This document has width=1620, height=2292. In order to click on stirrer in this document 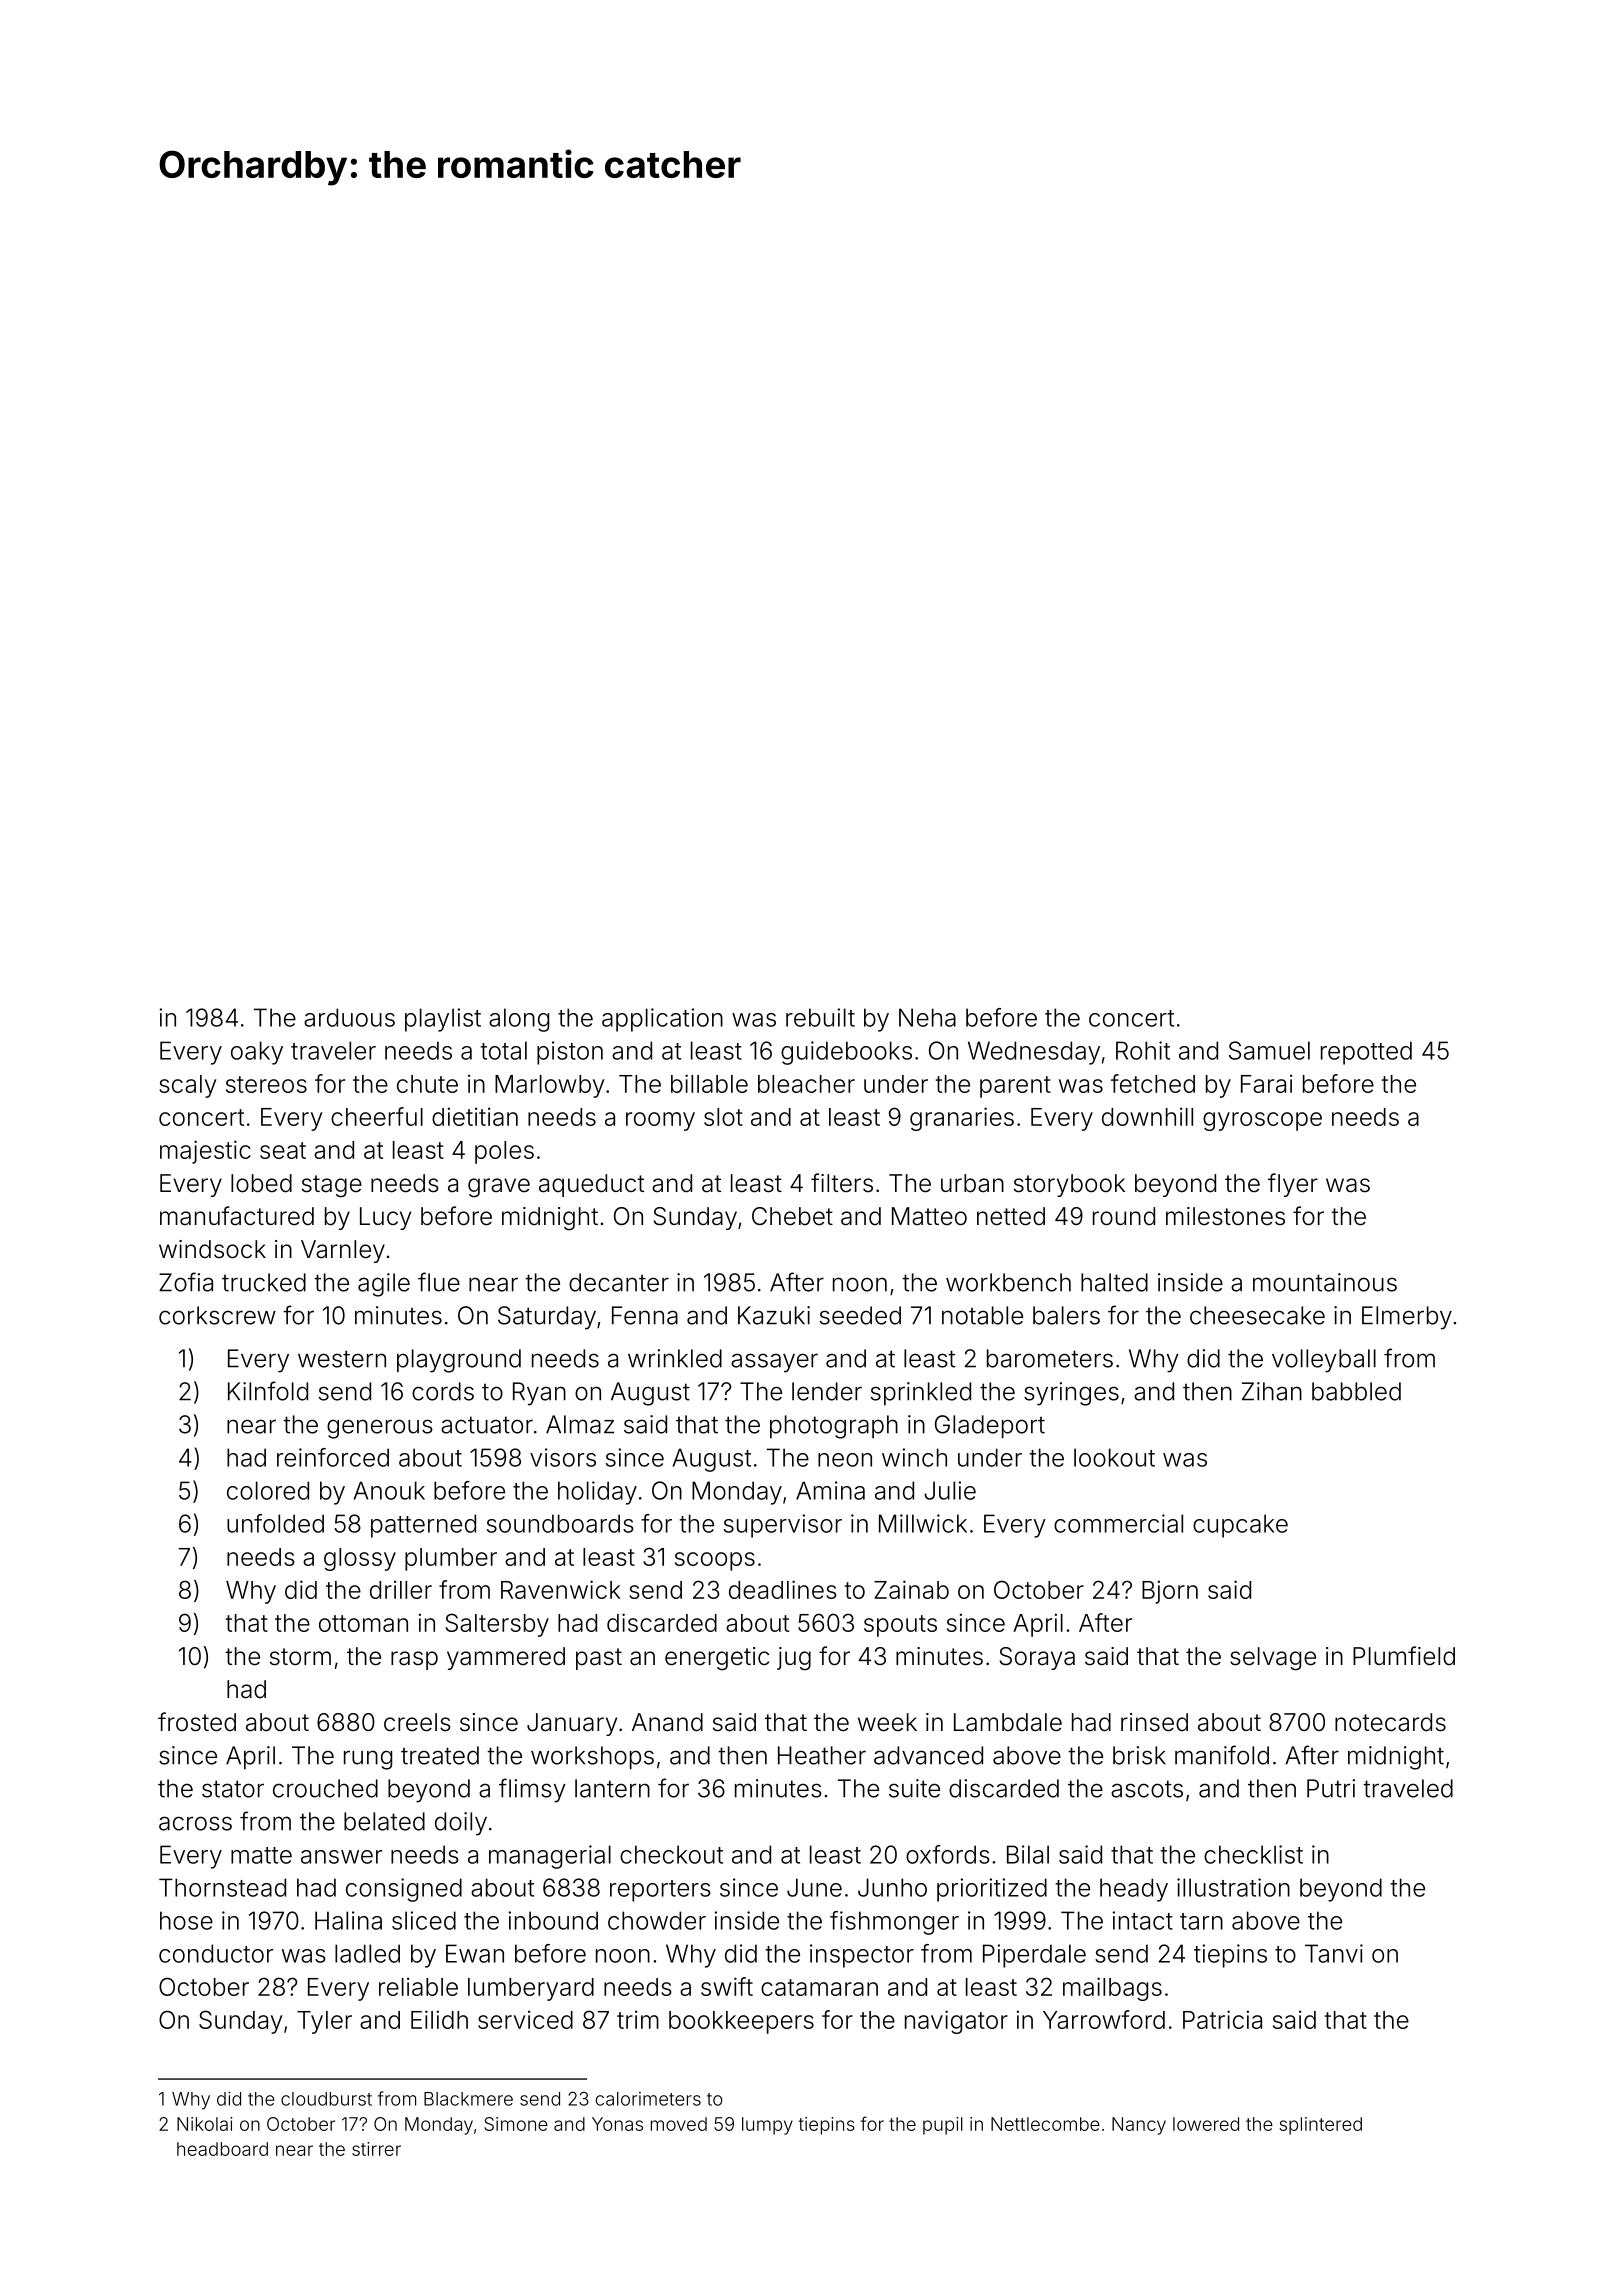, I will do `click(376, 2149)`.
